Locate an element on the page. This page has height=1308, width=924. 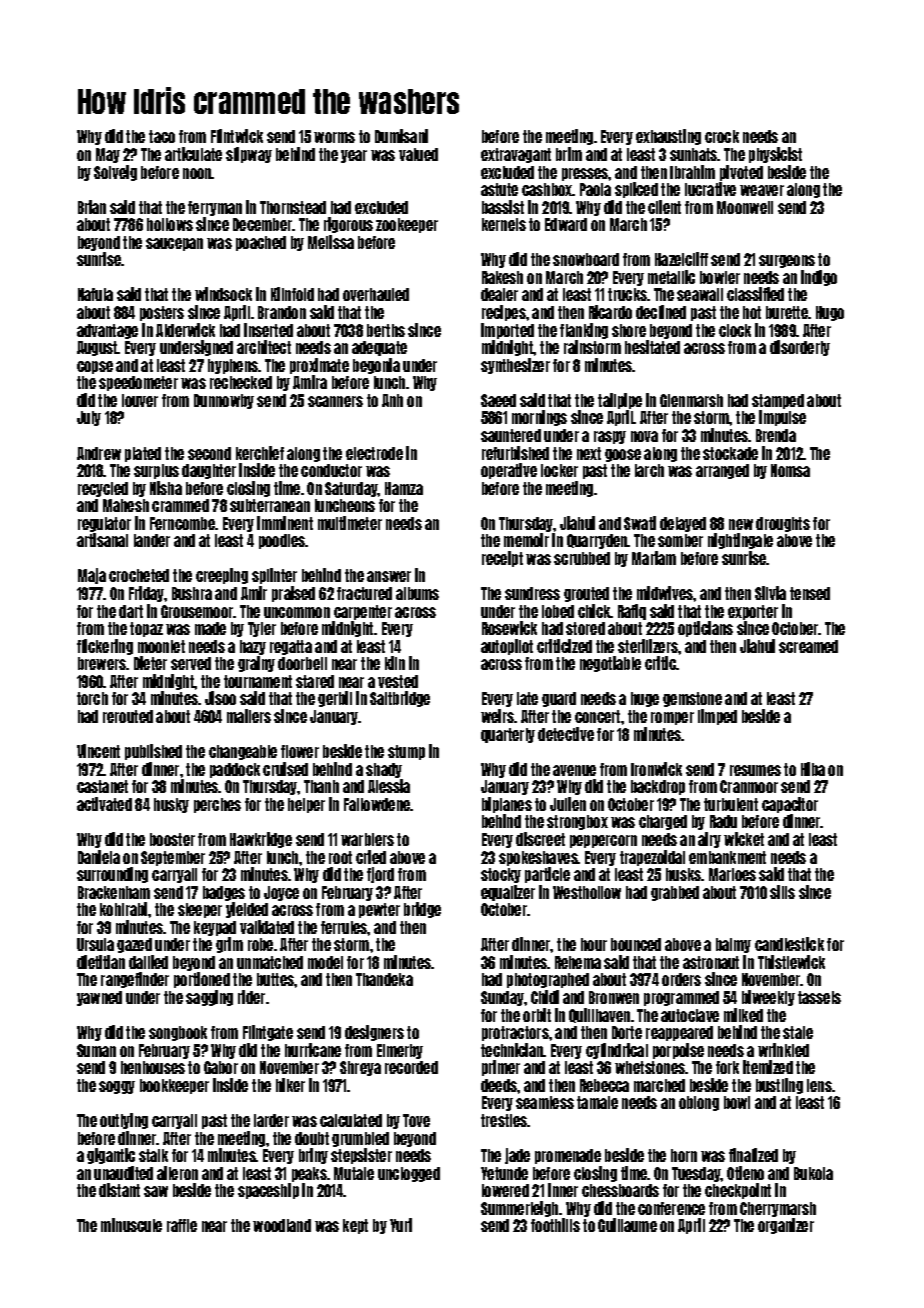
spaceship is located at coordinates (268, 1191).
